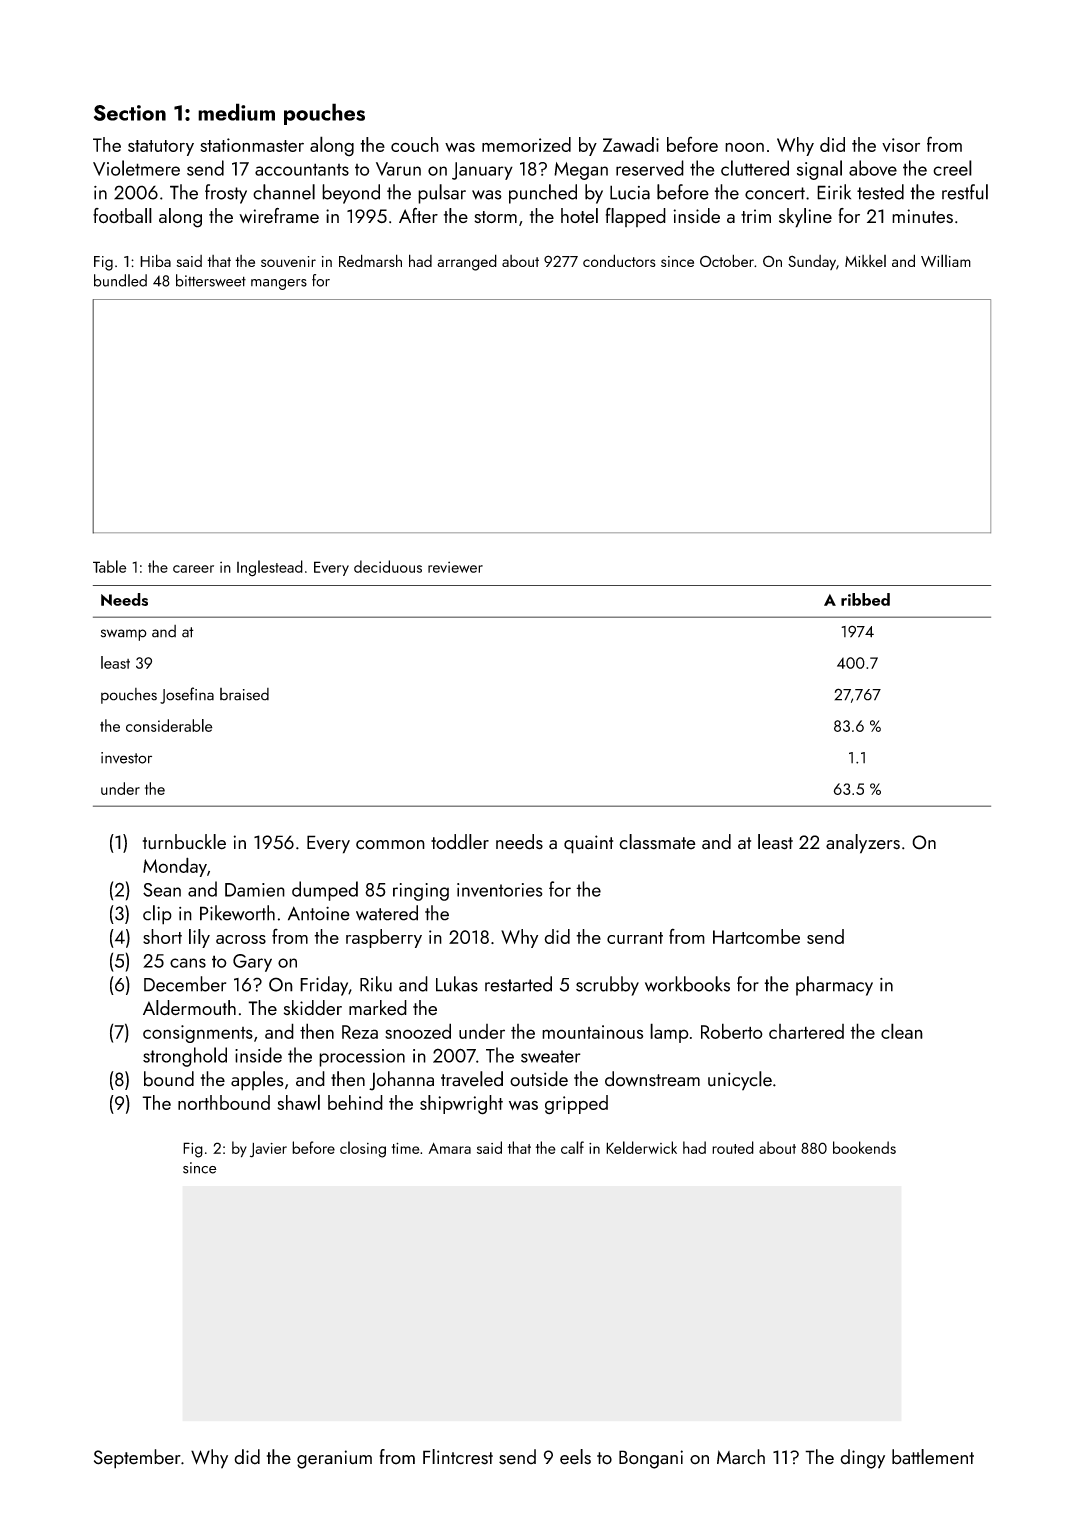  Describe the element at coordinates (211, 280) in the image. I see `bittersweet` at that location.
